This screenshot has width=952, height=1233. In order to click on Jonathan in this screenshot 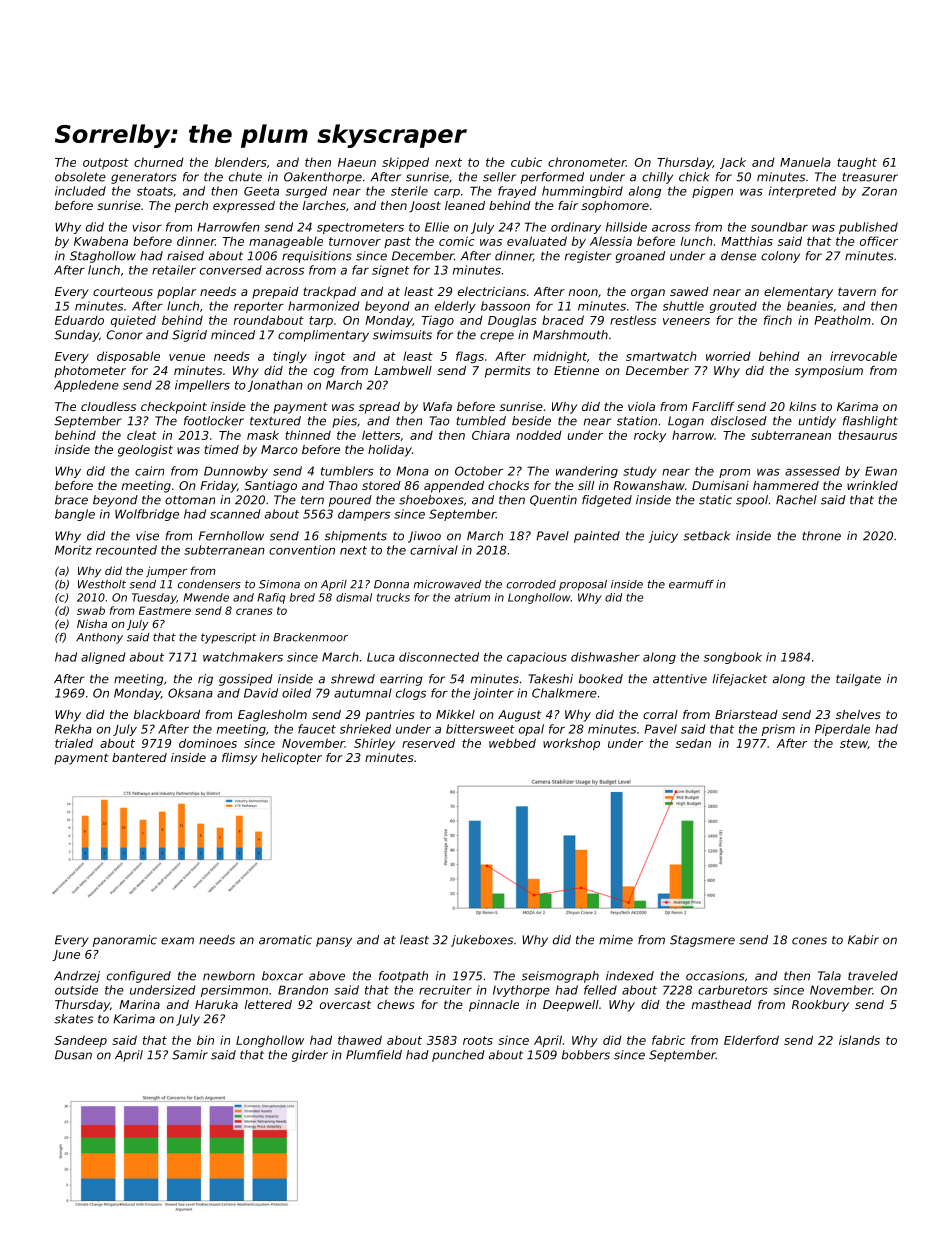, I will do `click(275, 386)`.
